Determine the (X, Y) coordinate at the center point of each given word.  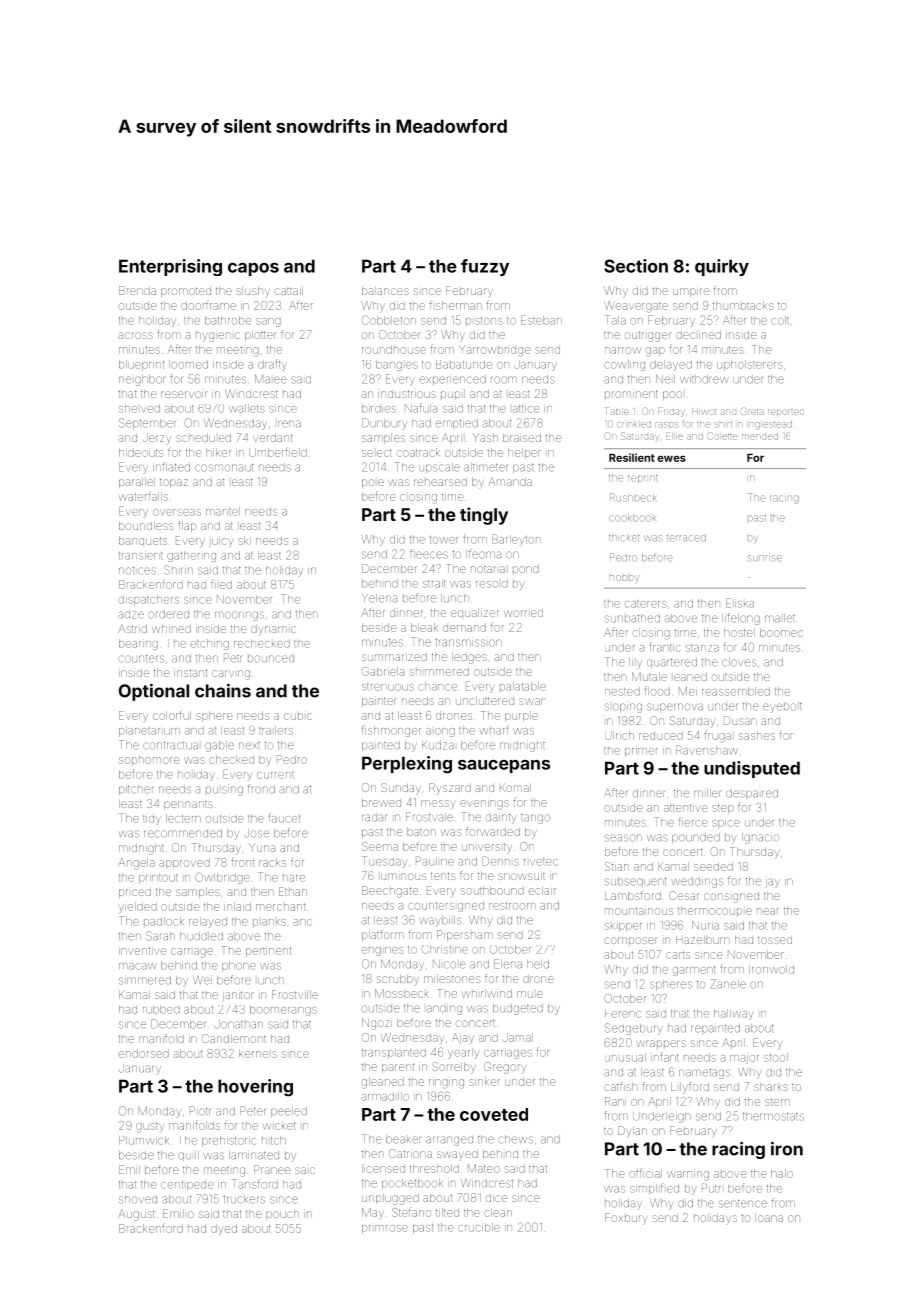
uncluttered (485, 701)
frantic (665, 647)
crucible (479, 1227)
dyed (224, 1229)
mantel (223, 511)
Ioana (769, 1218)
